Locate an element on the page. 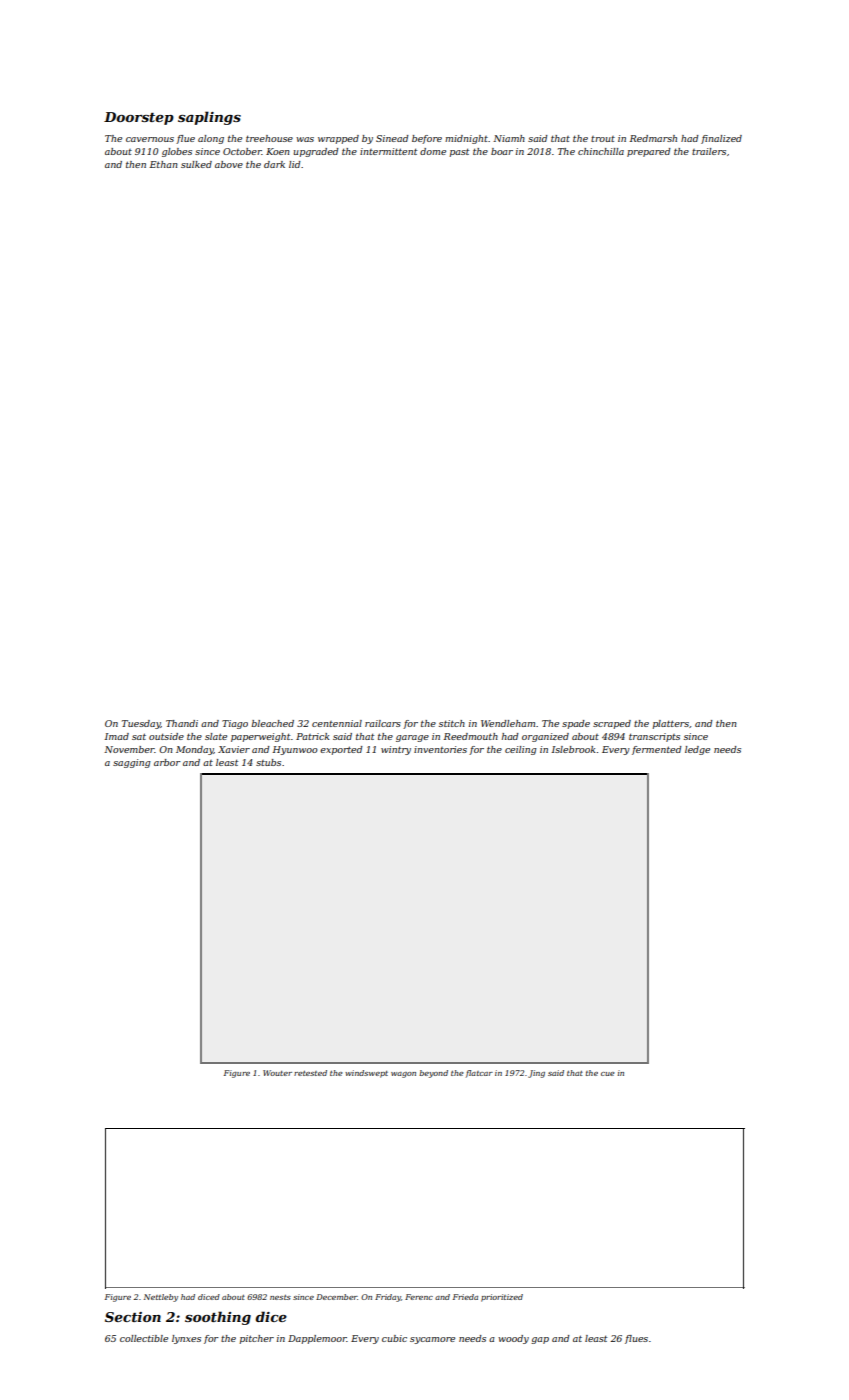  trout is located at coordinates (603, 139).
